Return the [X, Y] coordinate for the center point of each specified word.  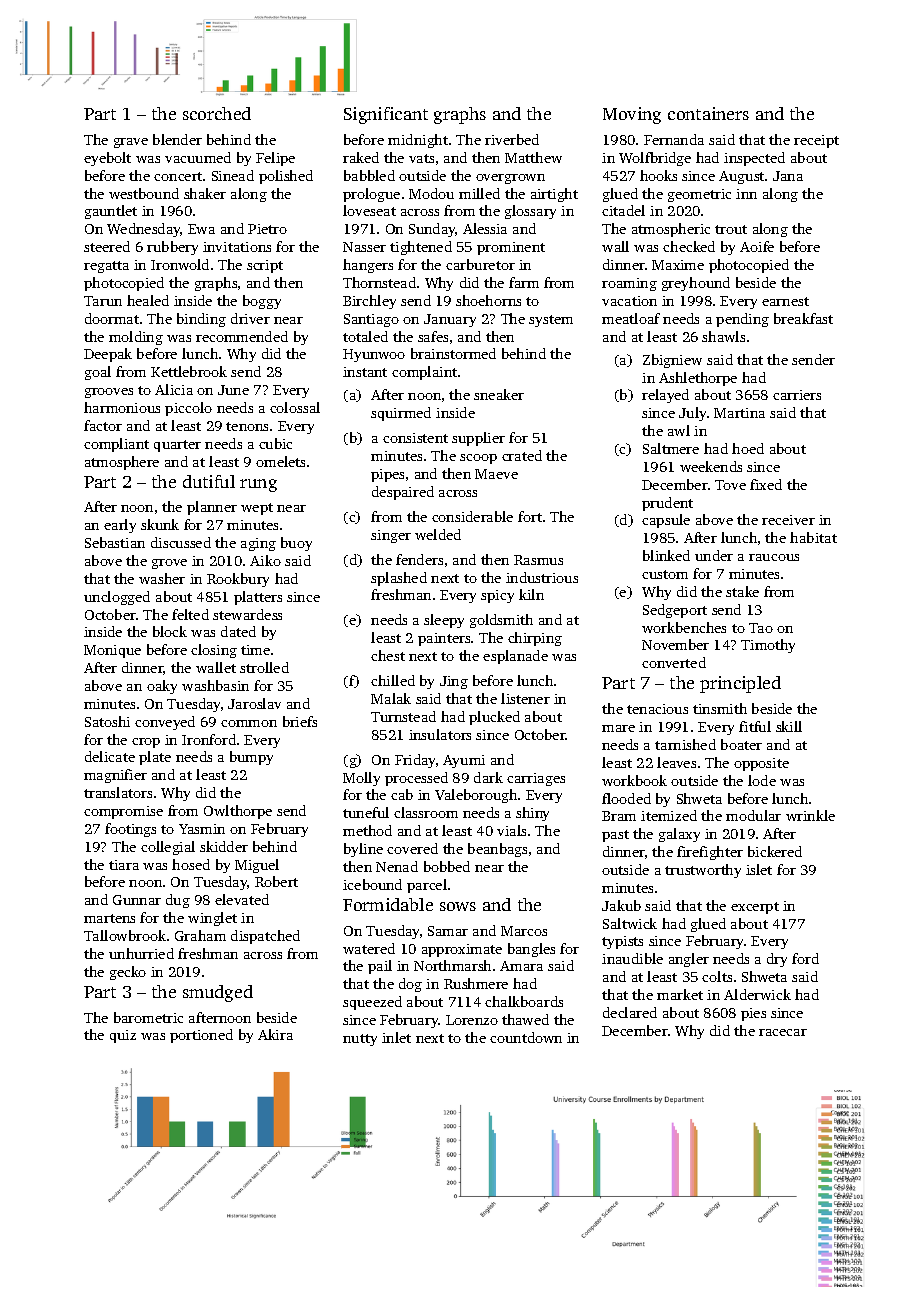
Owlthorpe [238, 812]
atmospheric [671, 230]
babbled [369, 175]
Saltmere [671, 448]
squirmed [401, 414]
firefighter [710, 853]
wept [257, 509]
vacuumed [198, 157]
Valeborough [476, 796]
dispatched [265, 937]
